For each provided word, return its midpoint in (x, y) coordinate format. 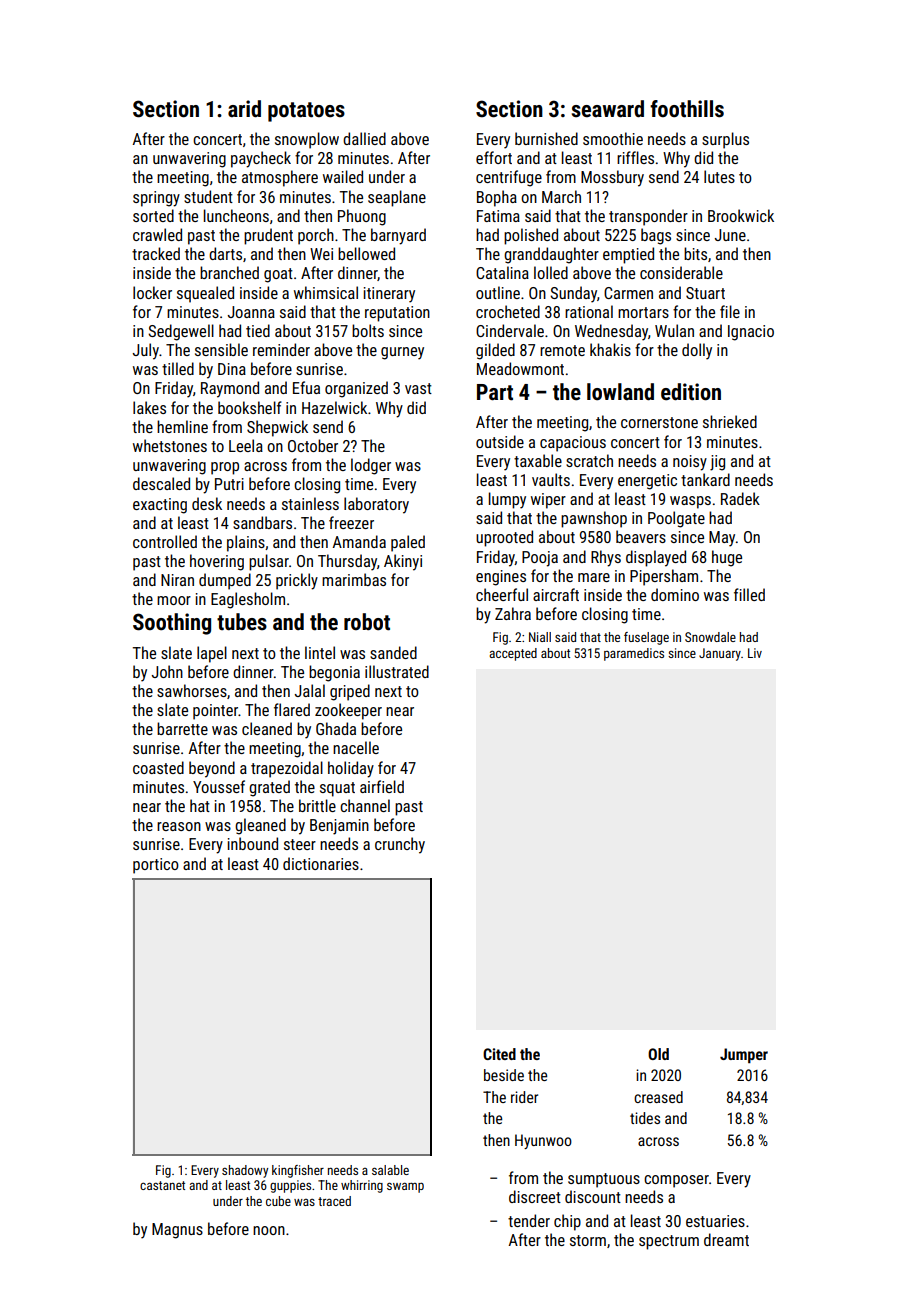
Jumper (744, 1055)
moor (174, 600)
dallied (364, 138)
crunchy (400, 845)
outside (500, 441)
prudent (268, 236)
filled (749, 594)
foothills (687, 109)
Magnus (177, 1231)
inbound (253, 843)
